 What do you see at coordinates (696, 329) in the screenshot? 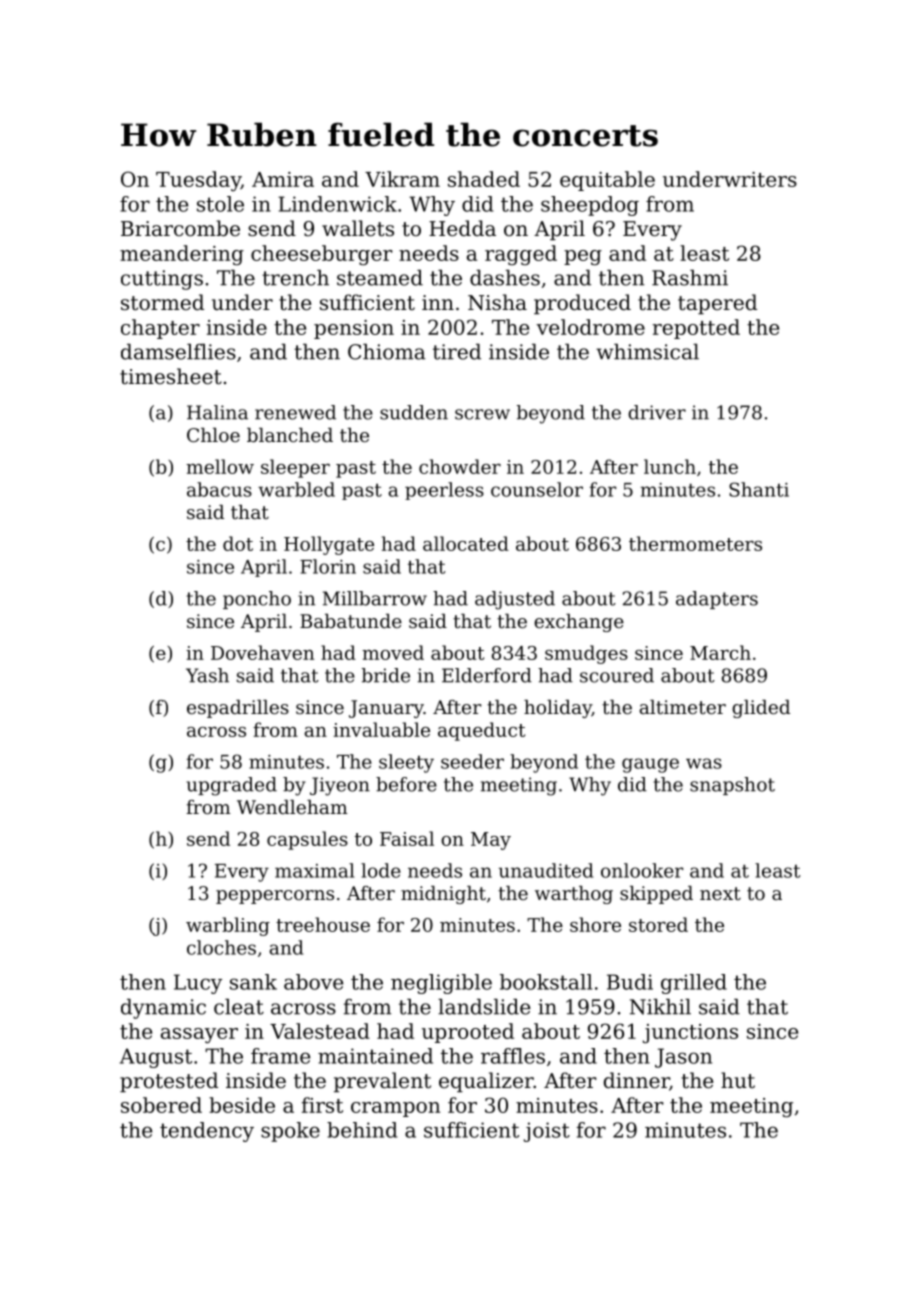
I see `repotted` at bounding box center [696, 329].
